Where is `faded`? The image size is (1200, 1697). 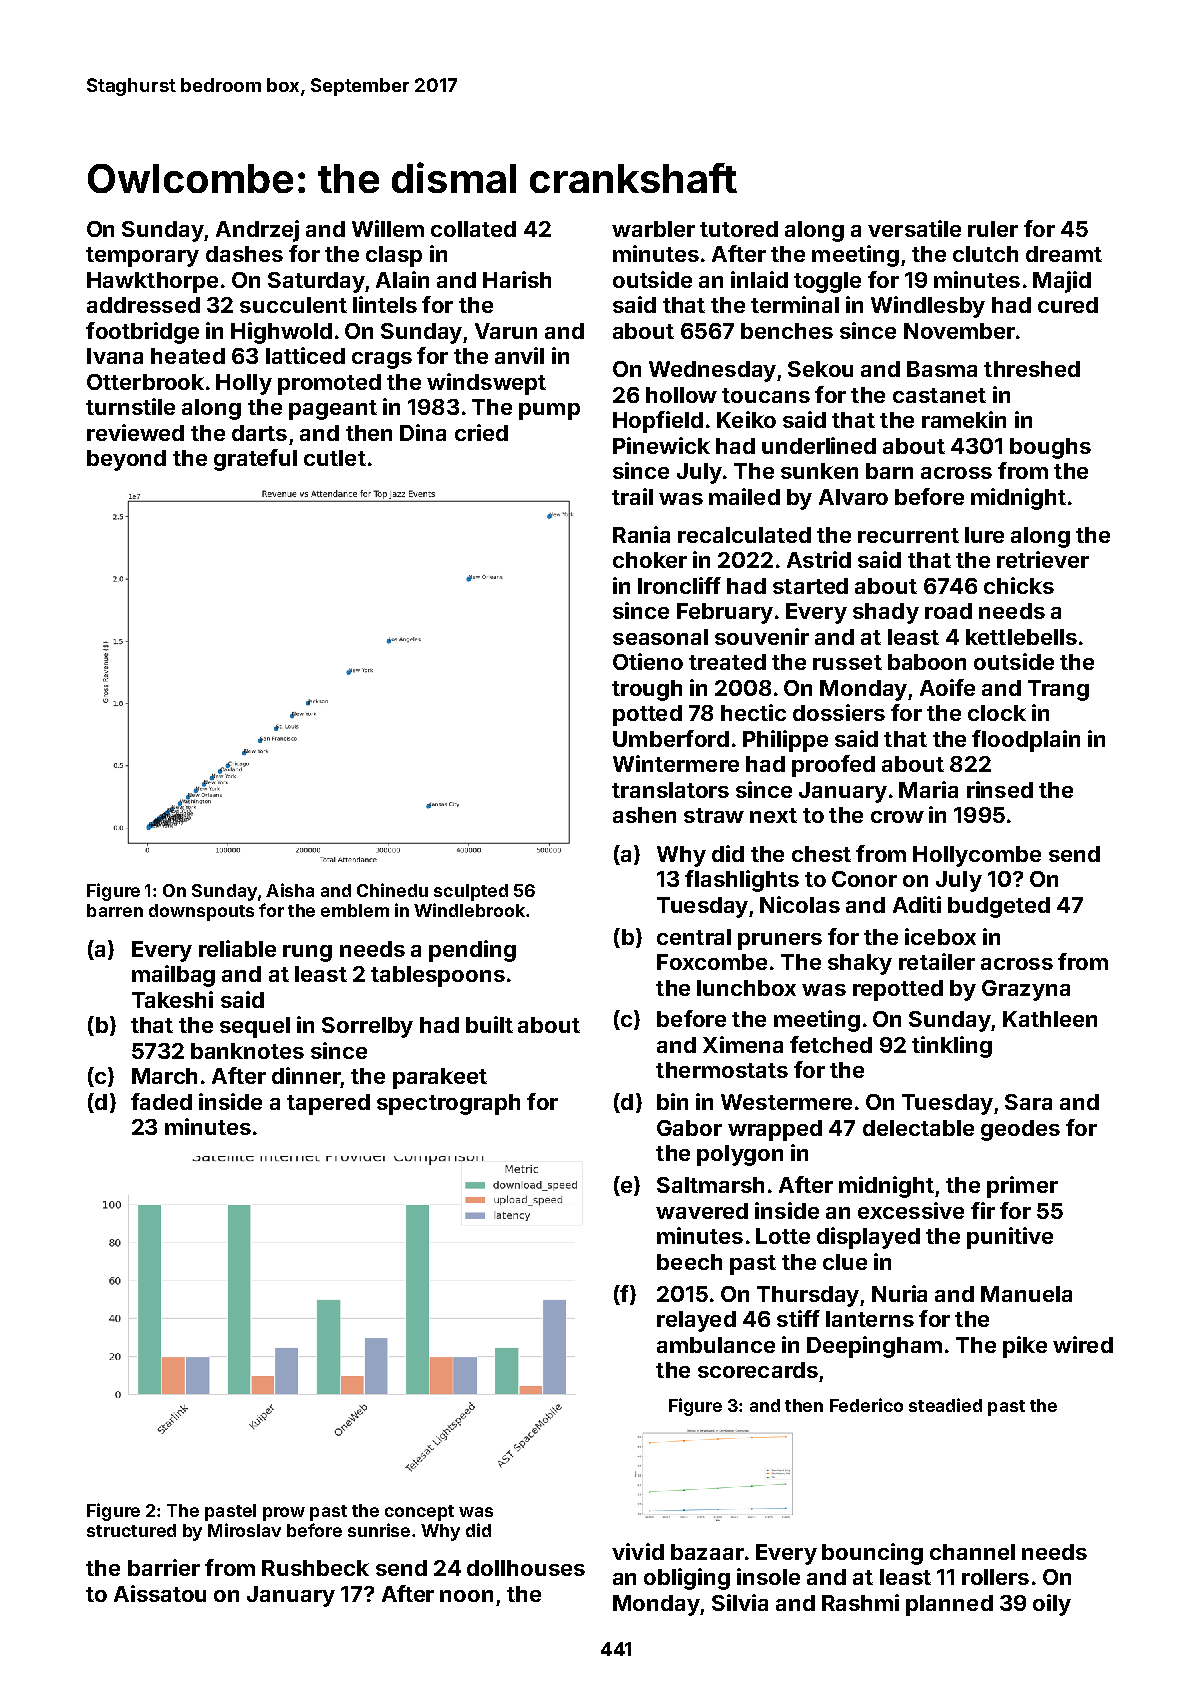
faded is located at coordinates (161, 1101).
